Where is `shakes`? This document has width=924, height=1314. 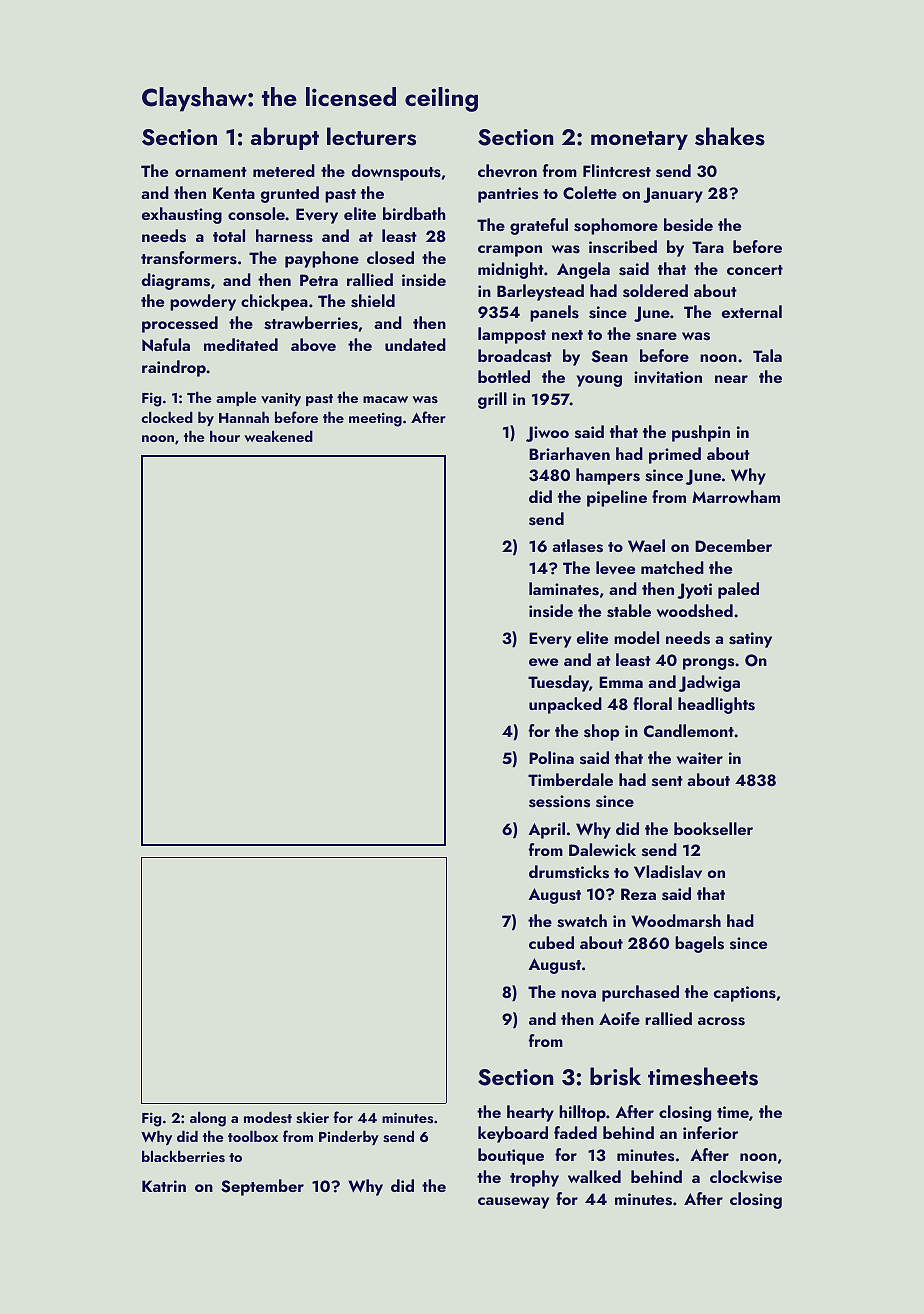 shakes is located at coordinates (730, 136).
